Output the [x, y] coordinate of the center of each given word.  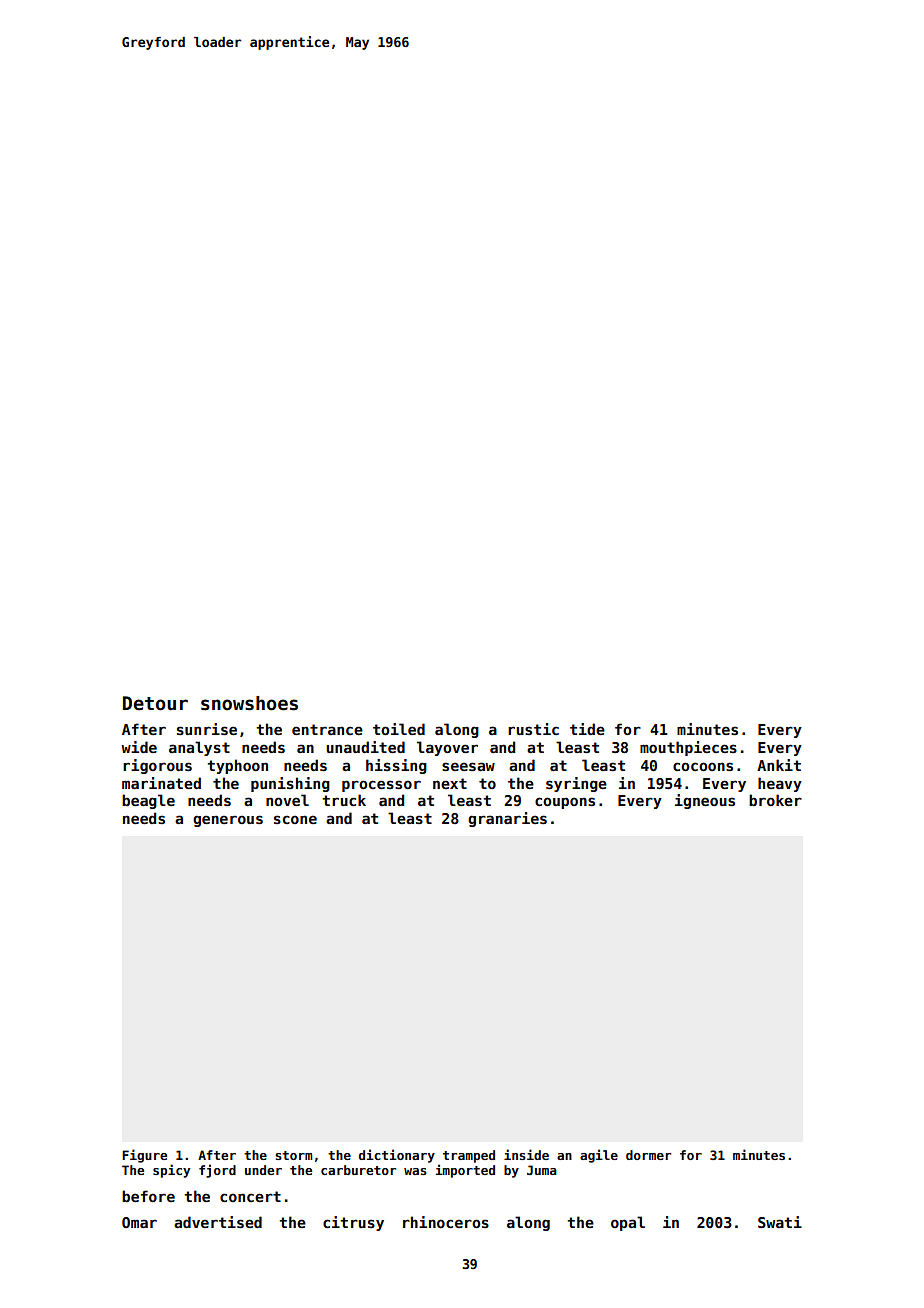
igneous [705, 801]
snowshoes [249, 703]
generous [228, 821]
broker [775, 800]
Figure [144, 1156]
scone [295, 819]
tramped [469, 1156]
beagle [148, 801]
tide [587, 729]
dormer [648, 1155]
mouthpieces [688, 748]
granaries [507, 819]
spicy [171, 1171]
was [415, 1171]
